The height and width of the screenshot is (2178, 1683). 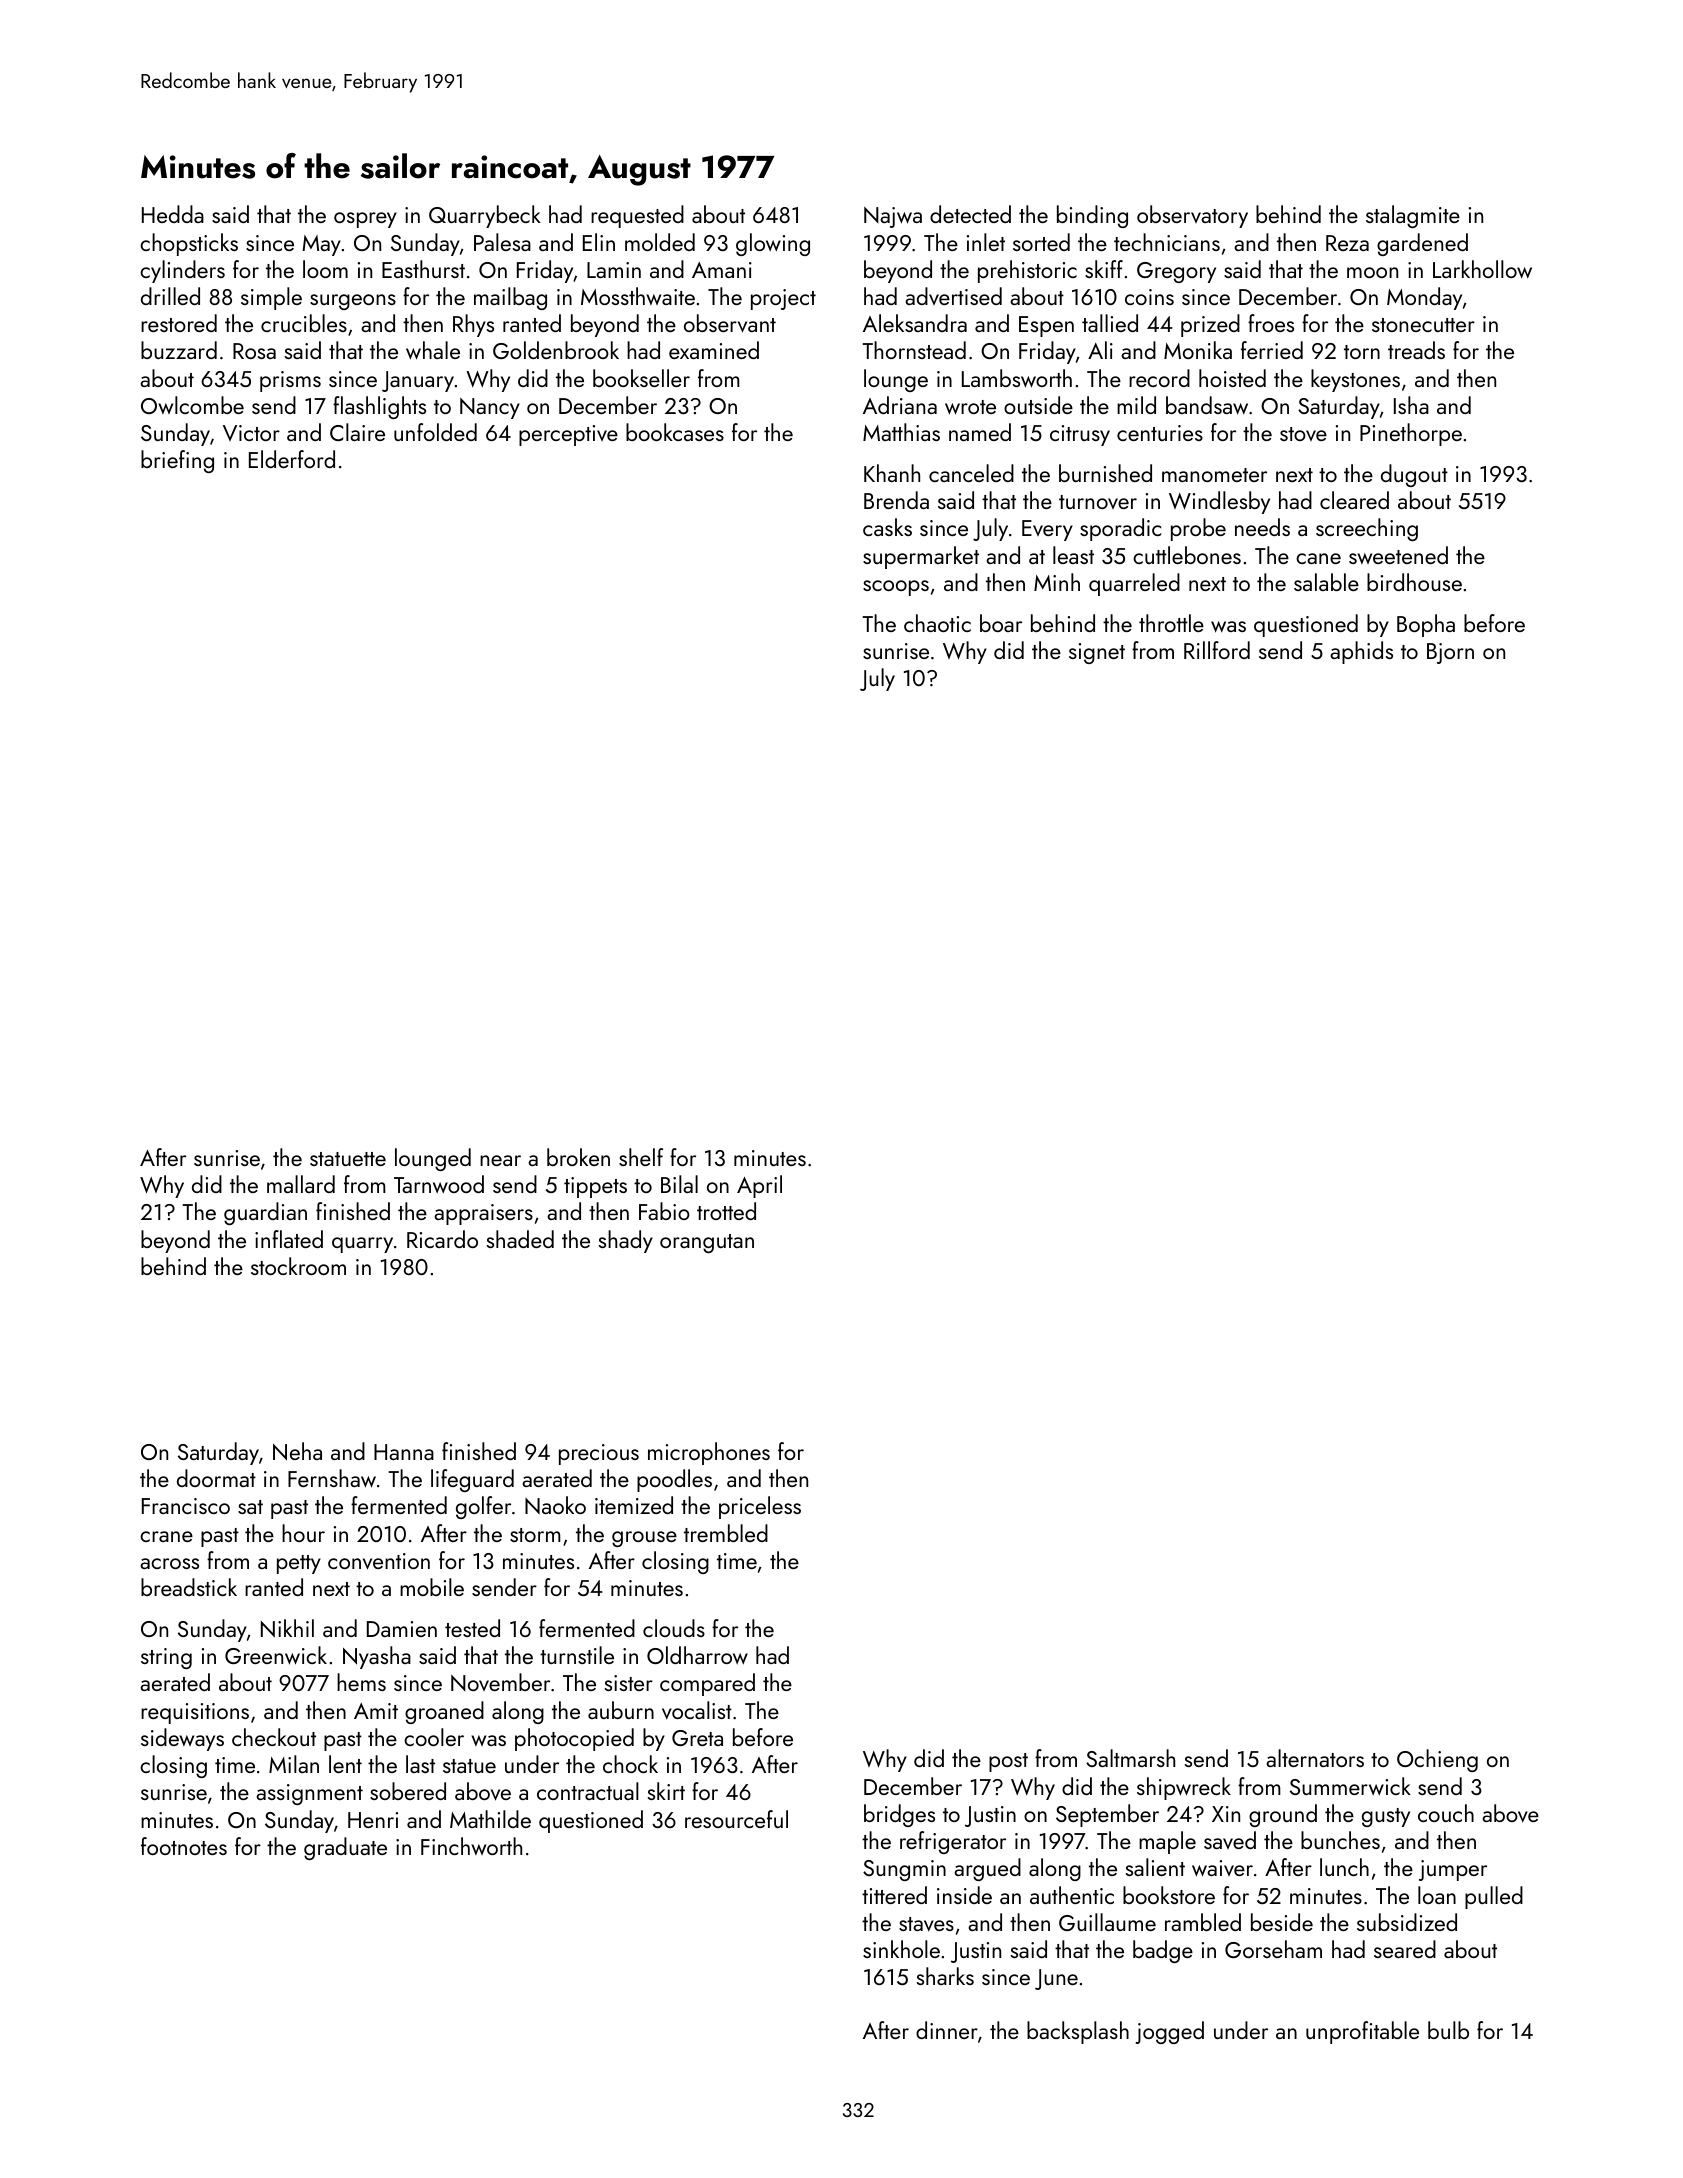 I want to click on Bjorn, so click(x=1450, y=653).
